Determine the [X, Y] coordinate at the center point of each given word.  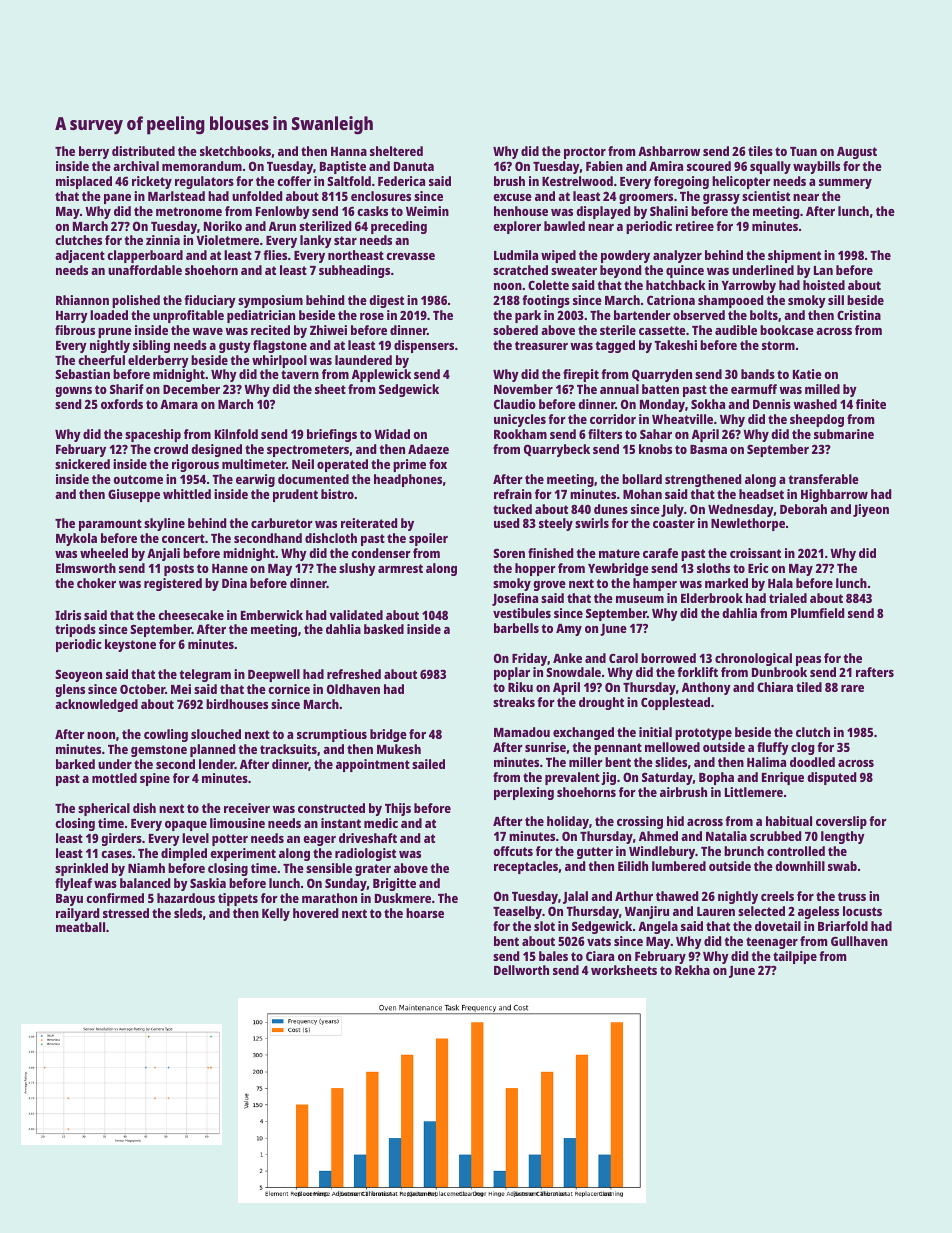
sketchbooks [235, 151]
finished [550, 553]
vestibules [522, 613]
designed [216, 450]
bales [553, 956]
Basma [708, 449]
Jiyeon [871, 510]
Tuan [803, 151]
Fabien [604, 166]
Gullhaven [859, 941]
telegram [205, 675]
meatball [80, 927]
